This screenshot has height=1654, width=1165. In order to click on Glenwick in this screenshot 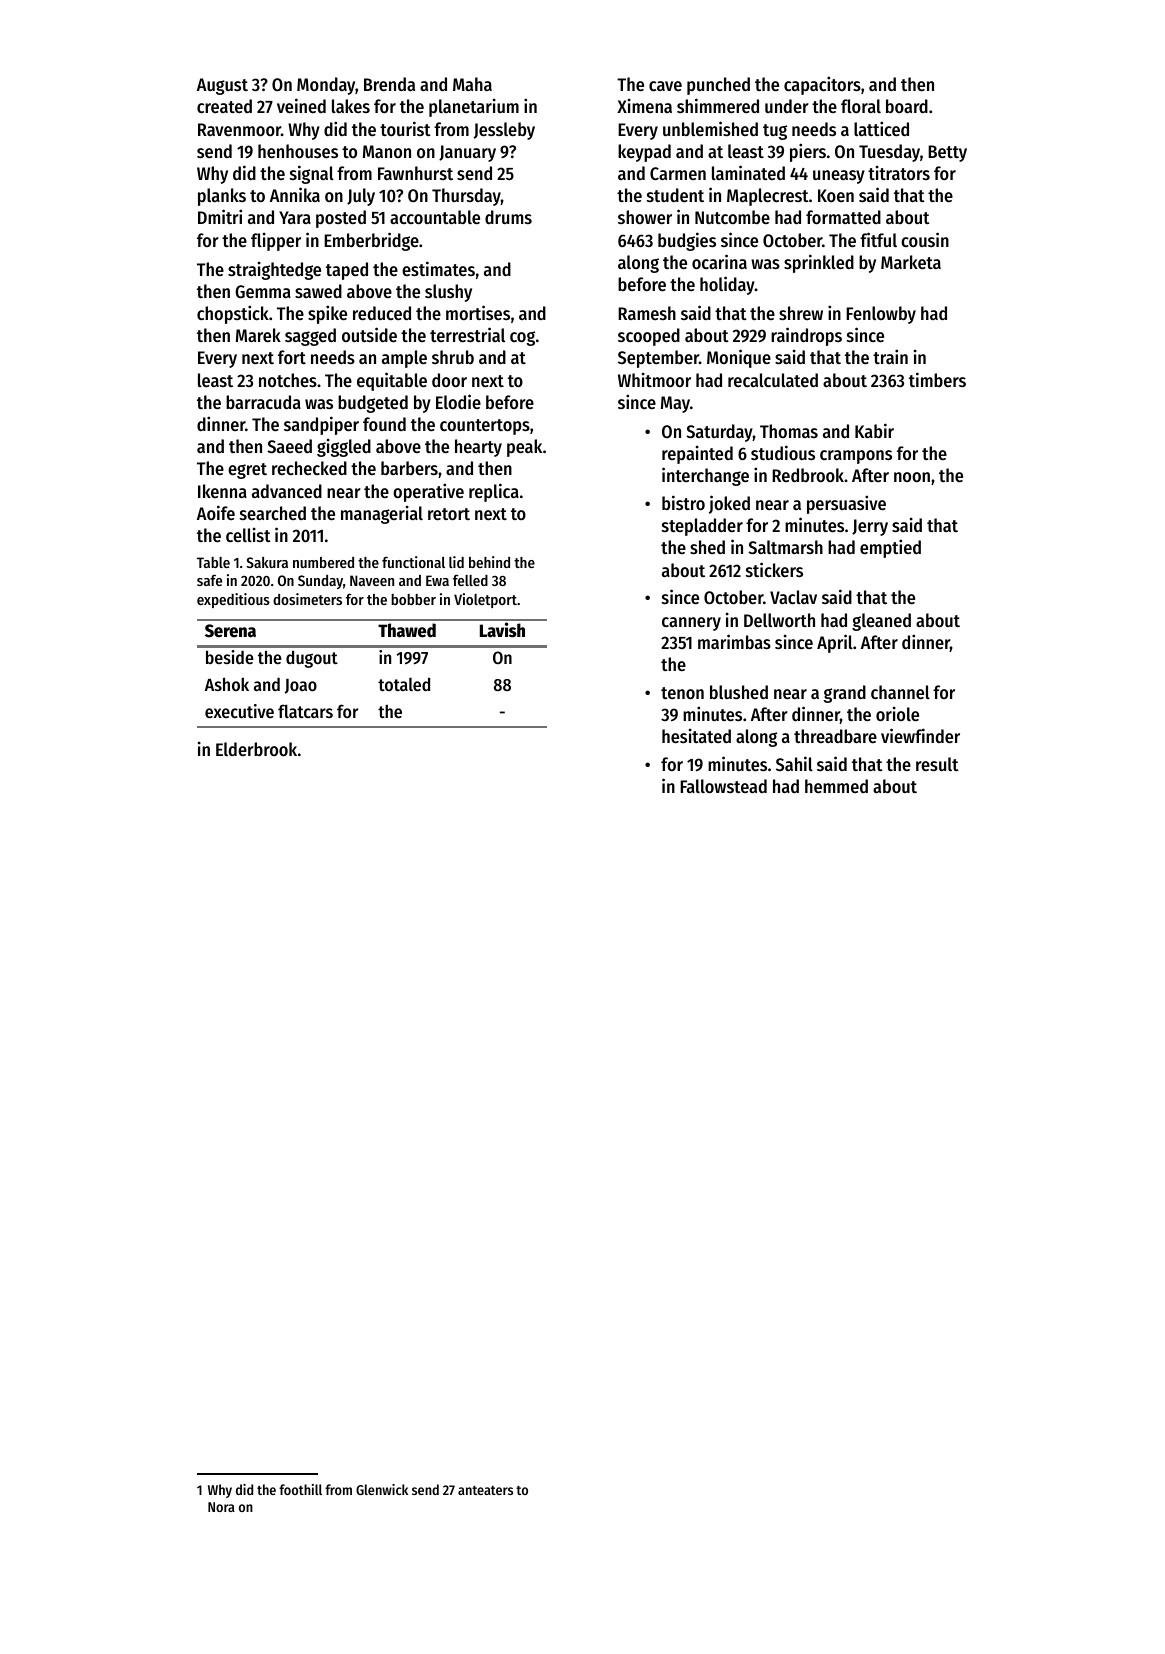, I will do `click(382, 1489)`.
